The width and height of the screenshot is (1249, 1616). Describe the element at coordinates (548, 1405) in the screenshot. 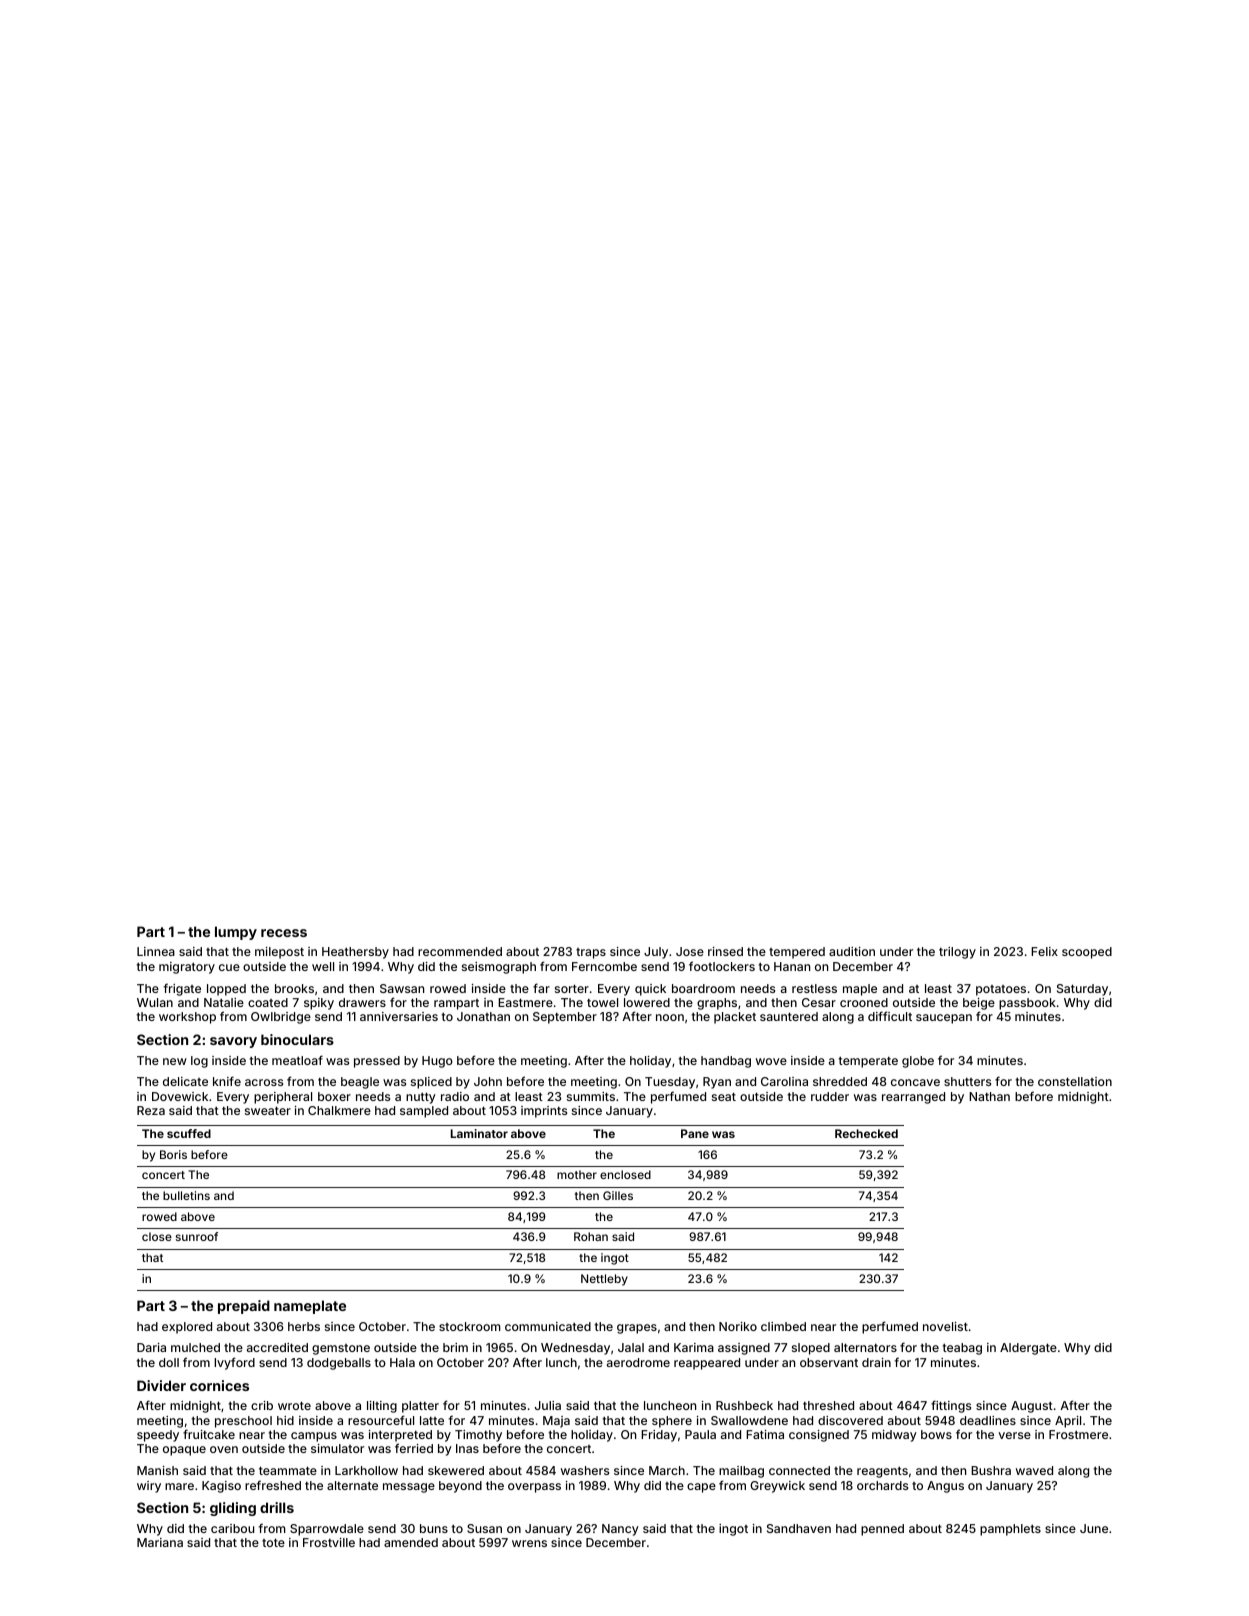

I see `Julia` at that location.
